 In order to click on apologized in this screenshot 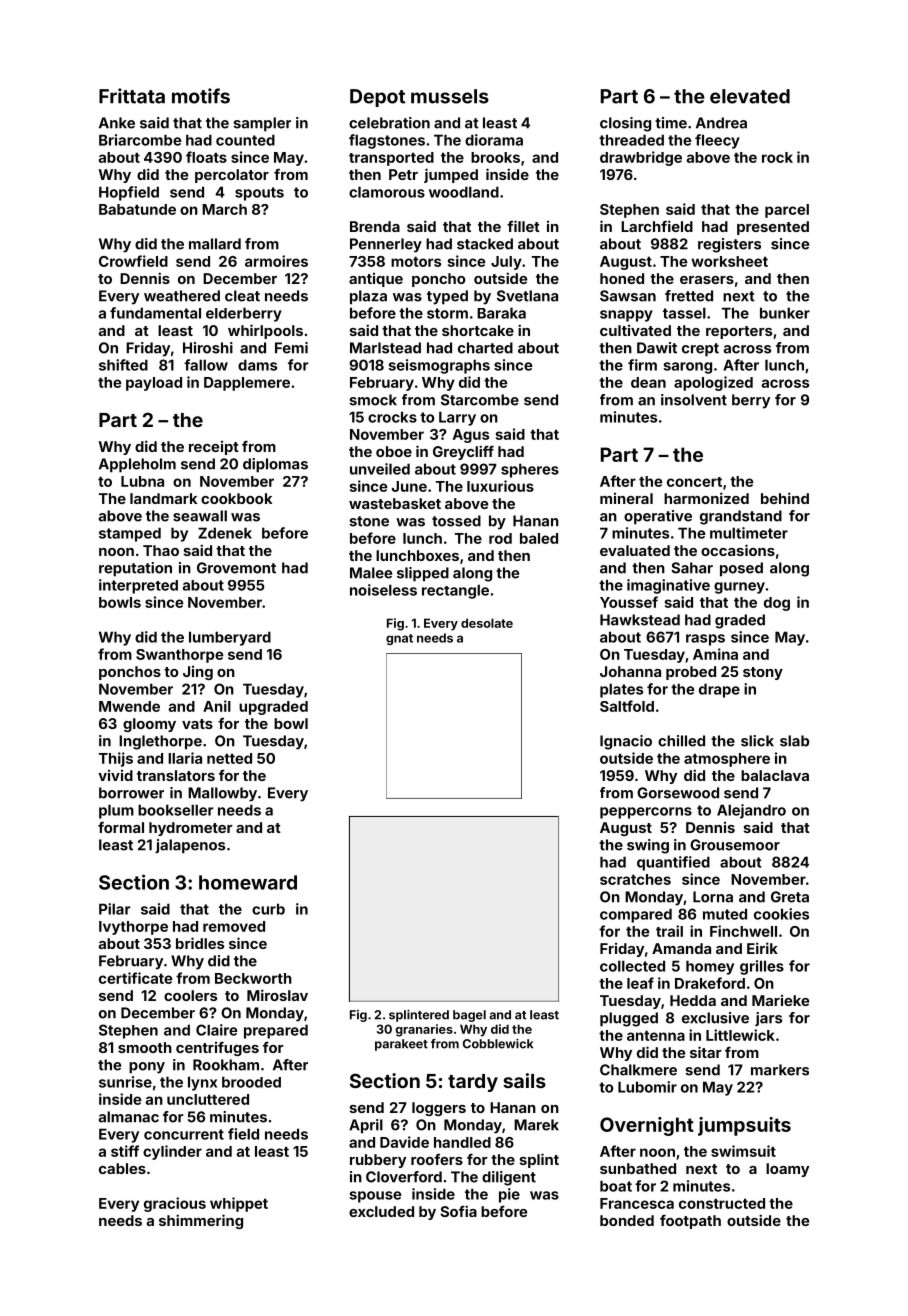, I will do `click(713, 383)`.
